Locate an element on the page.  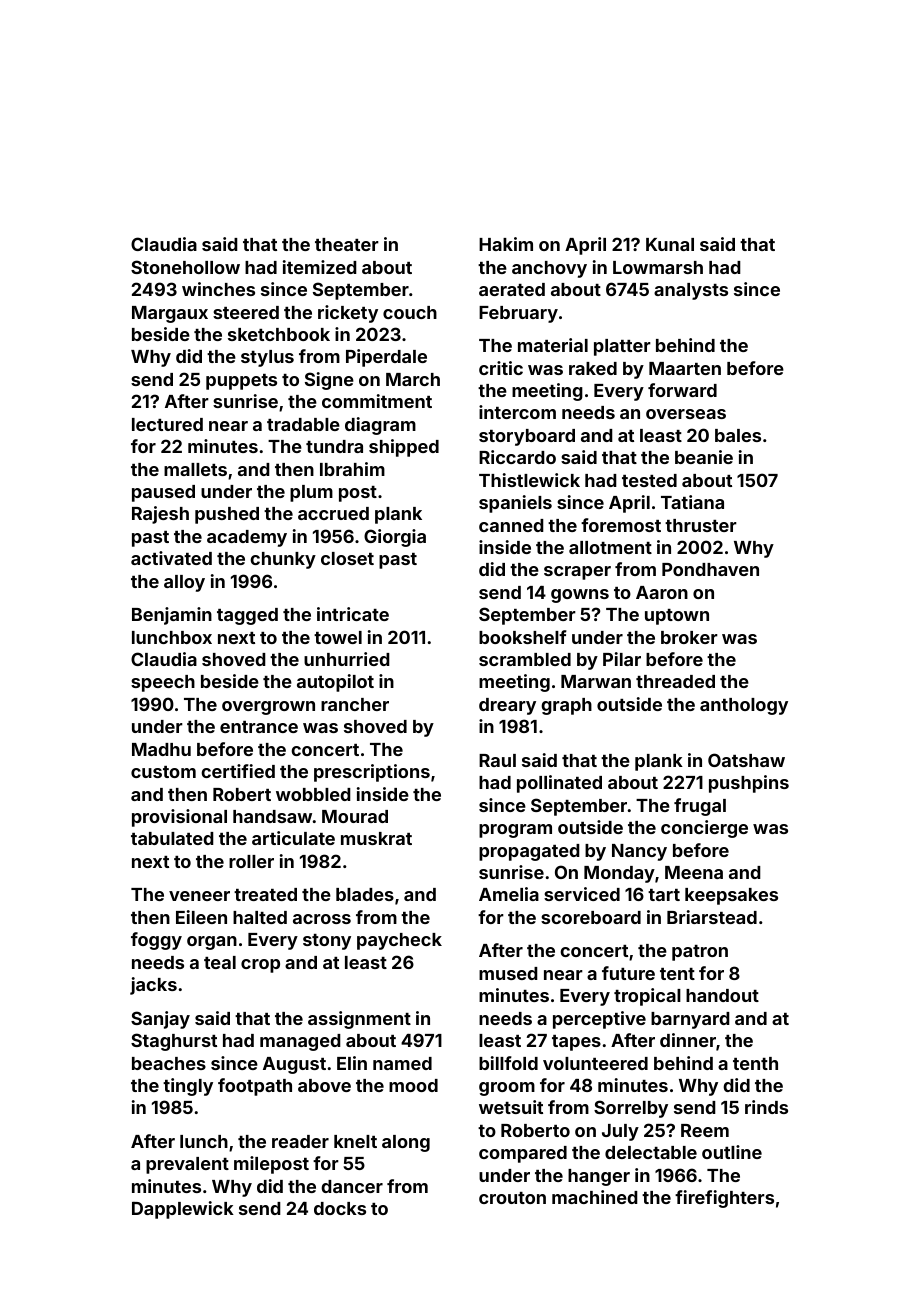
itemized is located at coordinates (320, 267).
